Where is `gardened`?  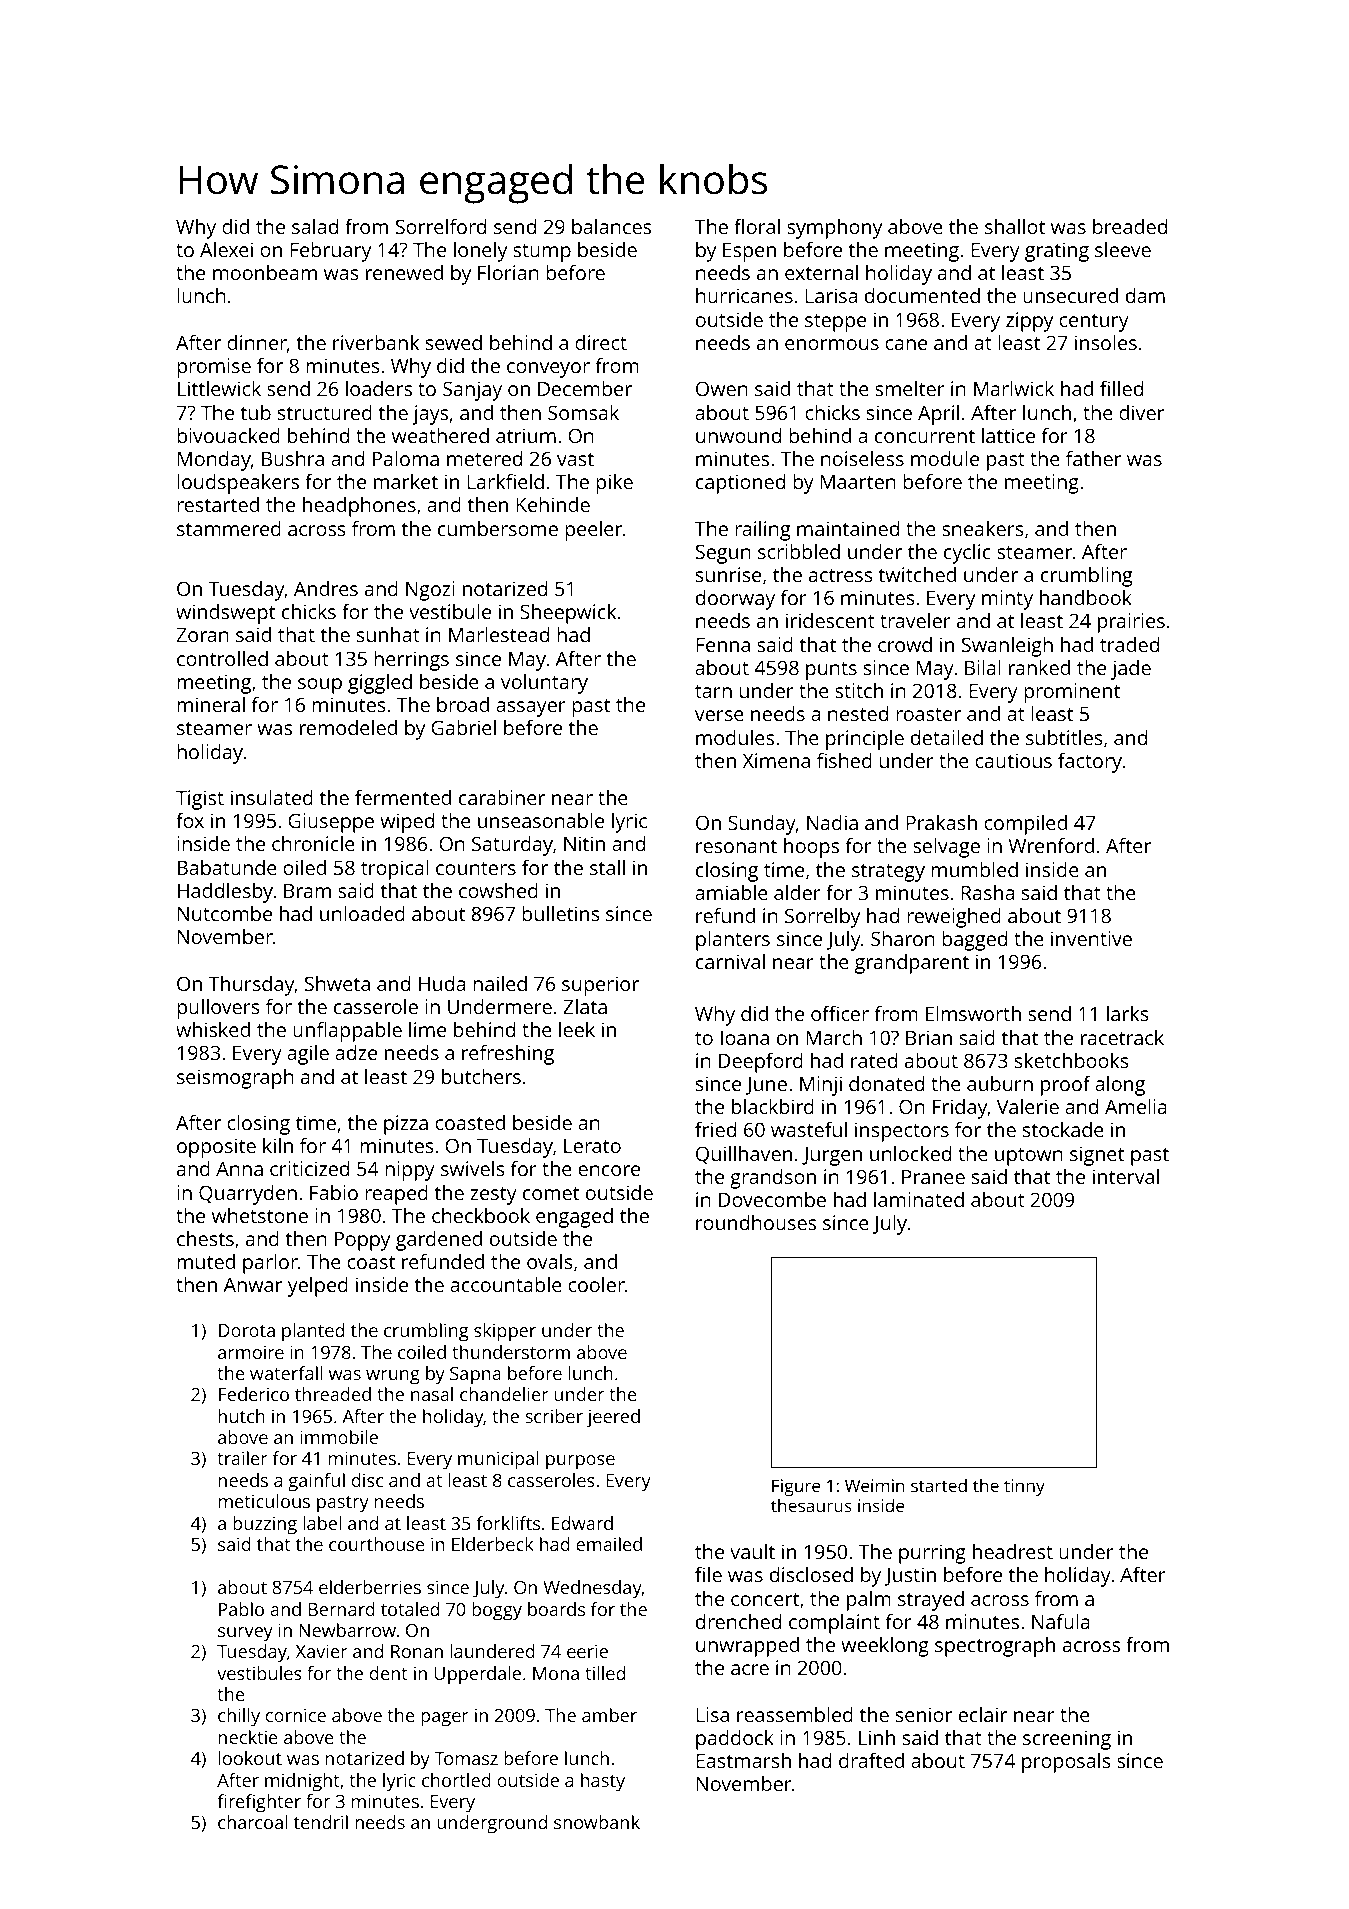 gardened is located at coordinates (439, 1241).
